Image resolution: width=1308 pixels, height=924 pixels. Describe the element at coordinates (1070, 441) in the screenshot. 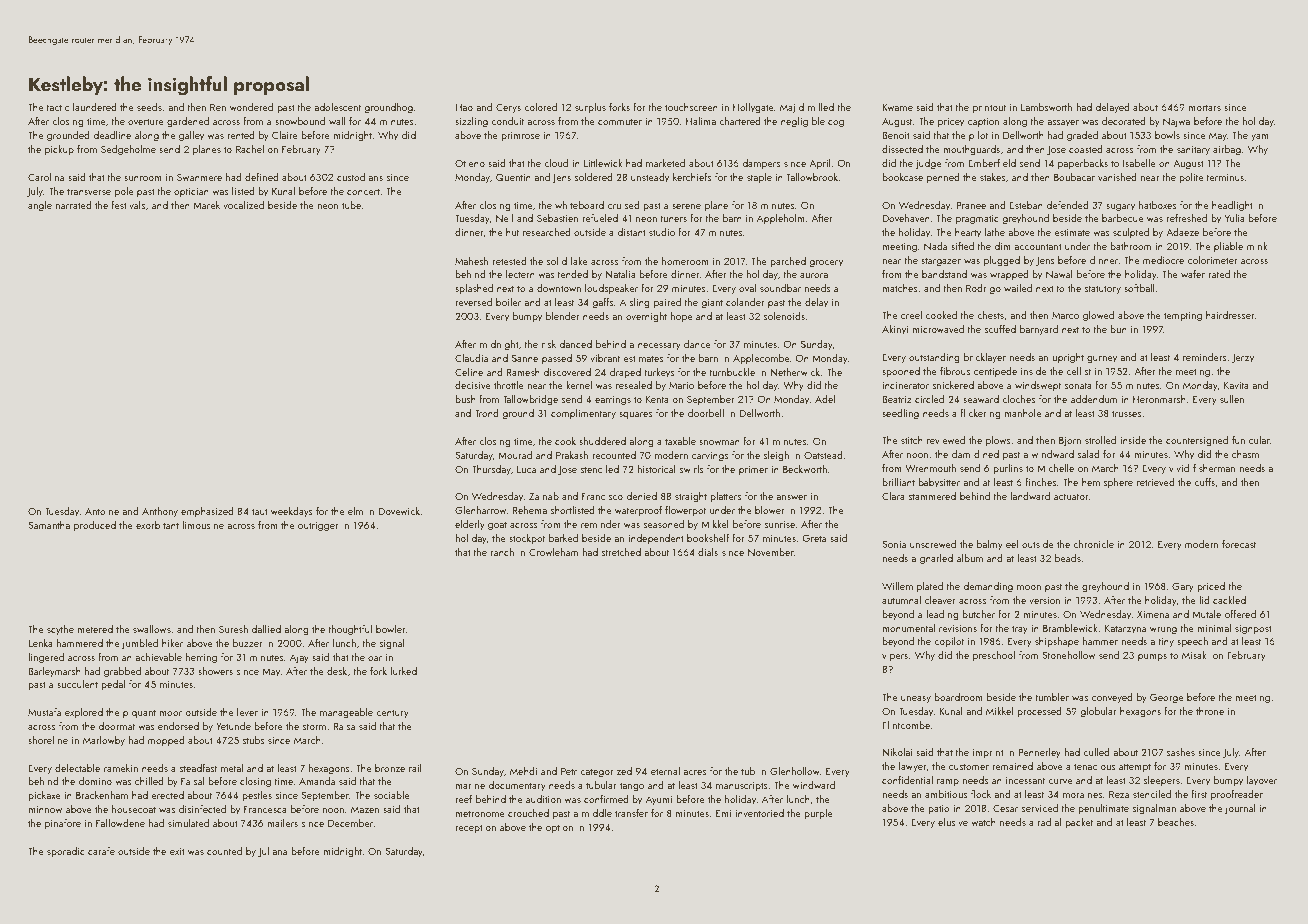

I see `Bjorn` at that location.
